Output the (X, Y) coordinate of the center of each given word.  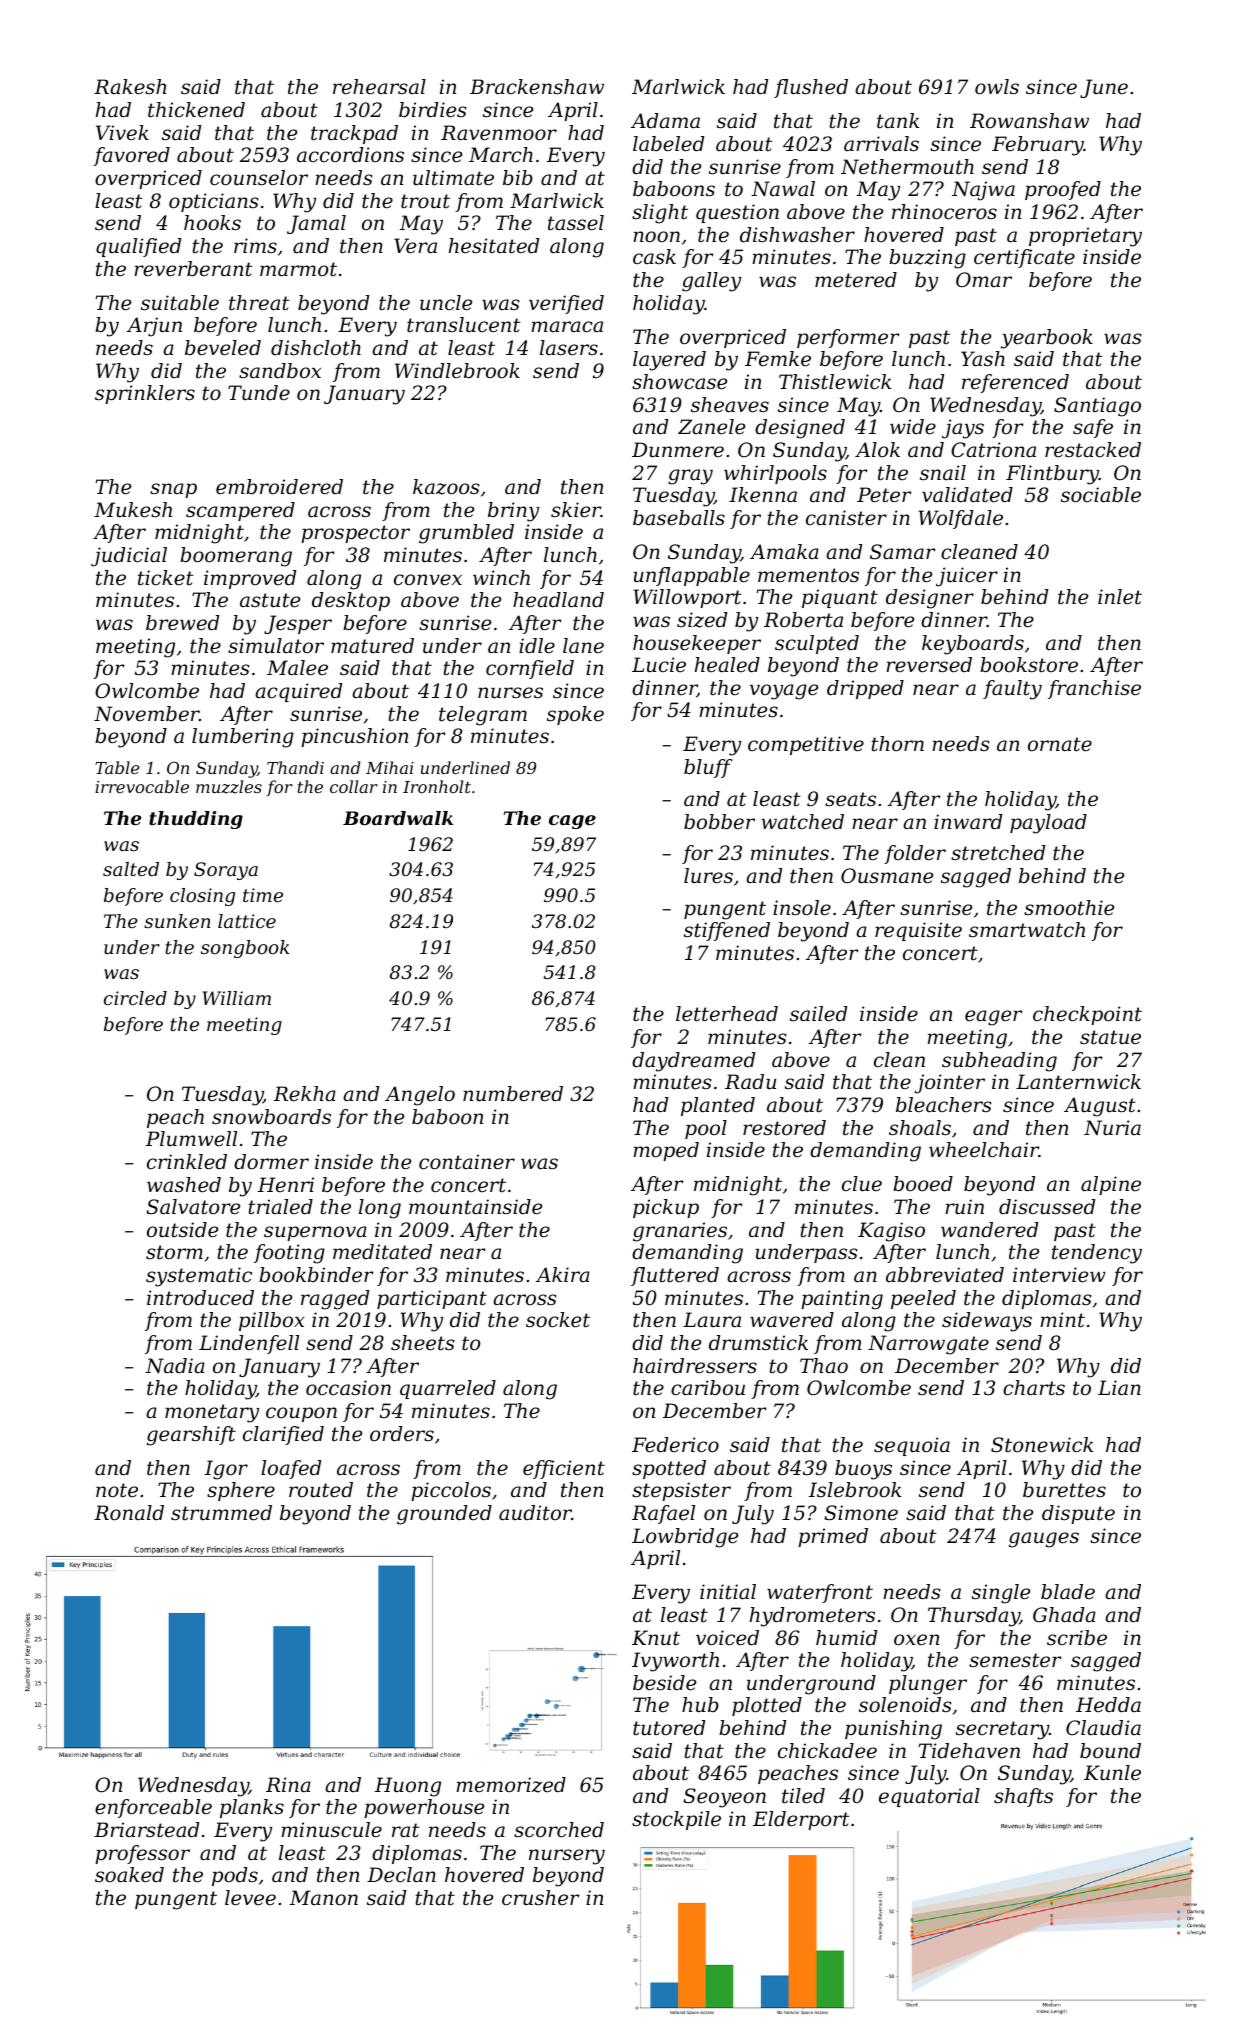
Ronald (129, 1513)
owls (997, 87)
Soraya (226, 871)
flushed (811, 88)
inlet (1120, 597)
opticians (214, 202)
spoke (575, 715)
